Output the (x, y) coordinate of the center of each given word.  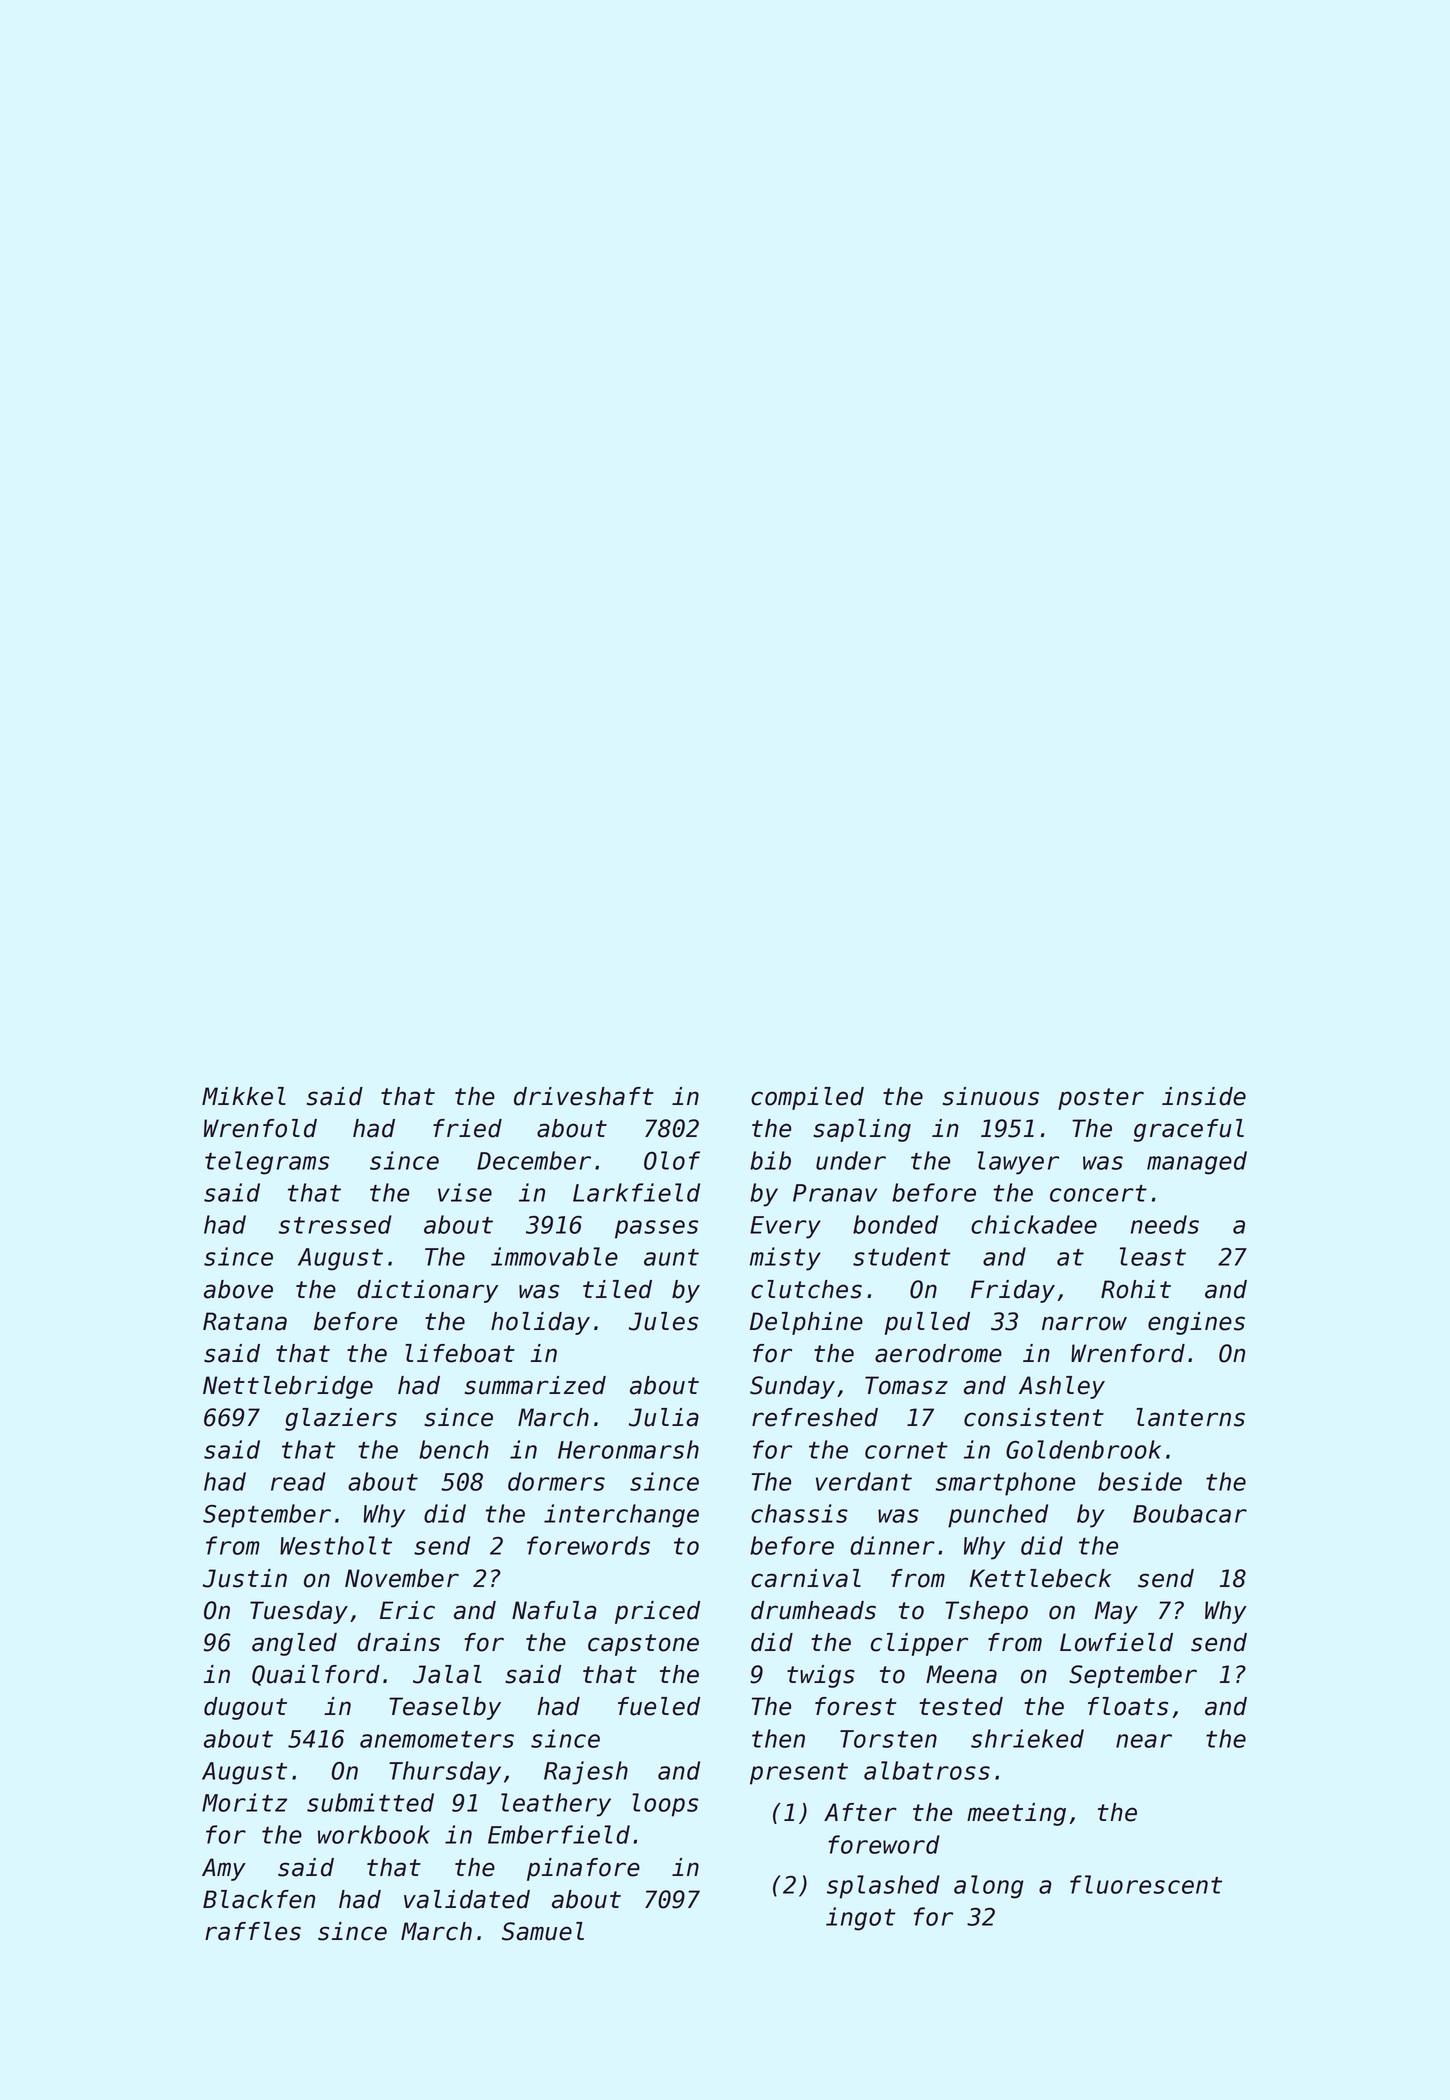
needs (1164, 1224)
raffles (253, 1931)
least (1153, 1256)
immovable (554, 1256)
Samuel (543, 1931)
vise (465, 1192)
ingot (860, 1919)
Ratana (245, 1321)
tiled (617, 1289)
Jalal (447, 1674)
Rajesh (586, 1773)
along (989, 1887)
